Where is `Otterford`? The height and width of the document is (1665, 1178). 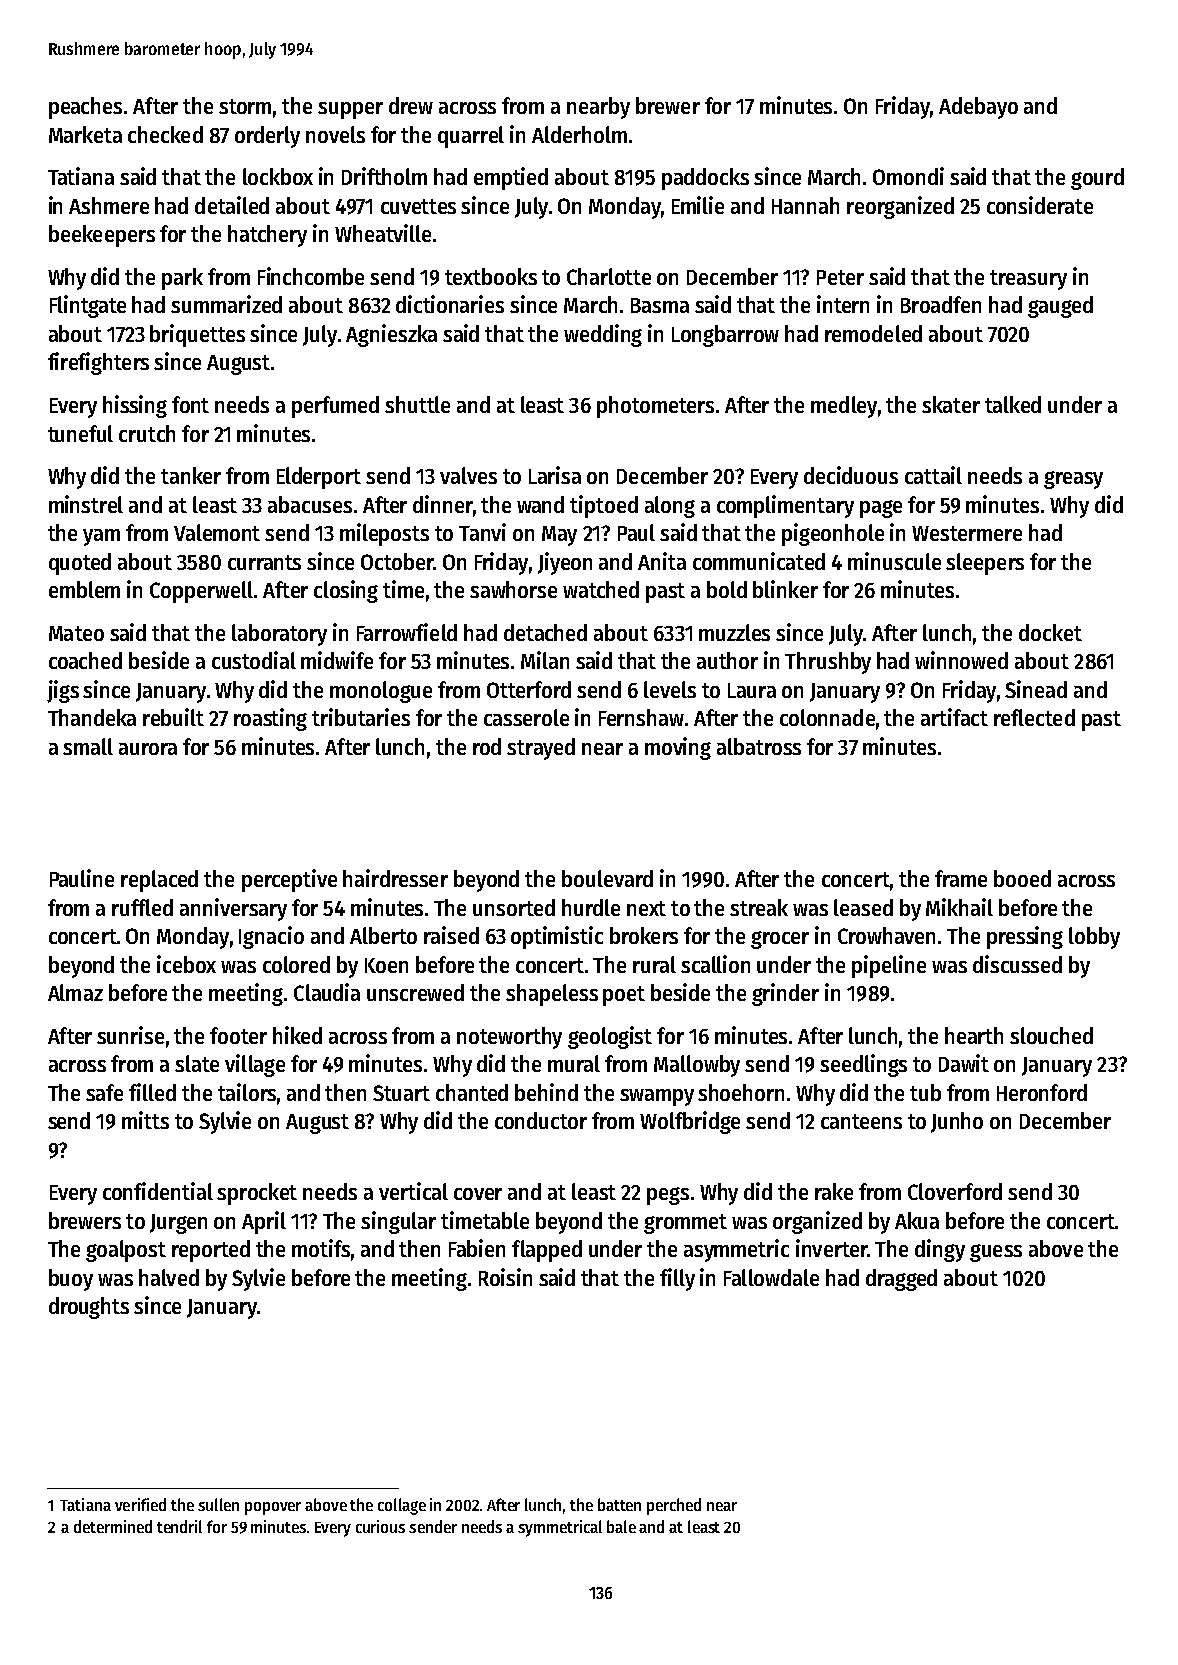 Otterford is located at coordinates (529, 689).
